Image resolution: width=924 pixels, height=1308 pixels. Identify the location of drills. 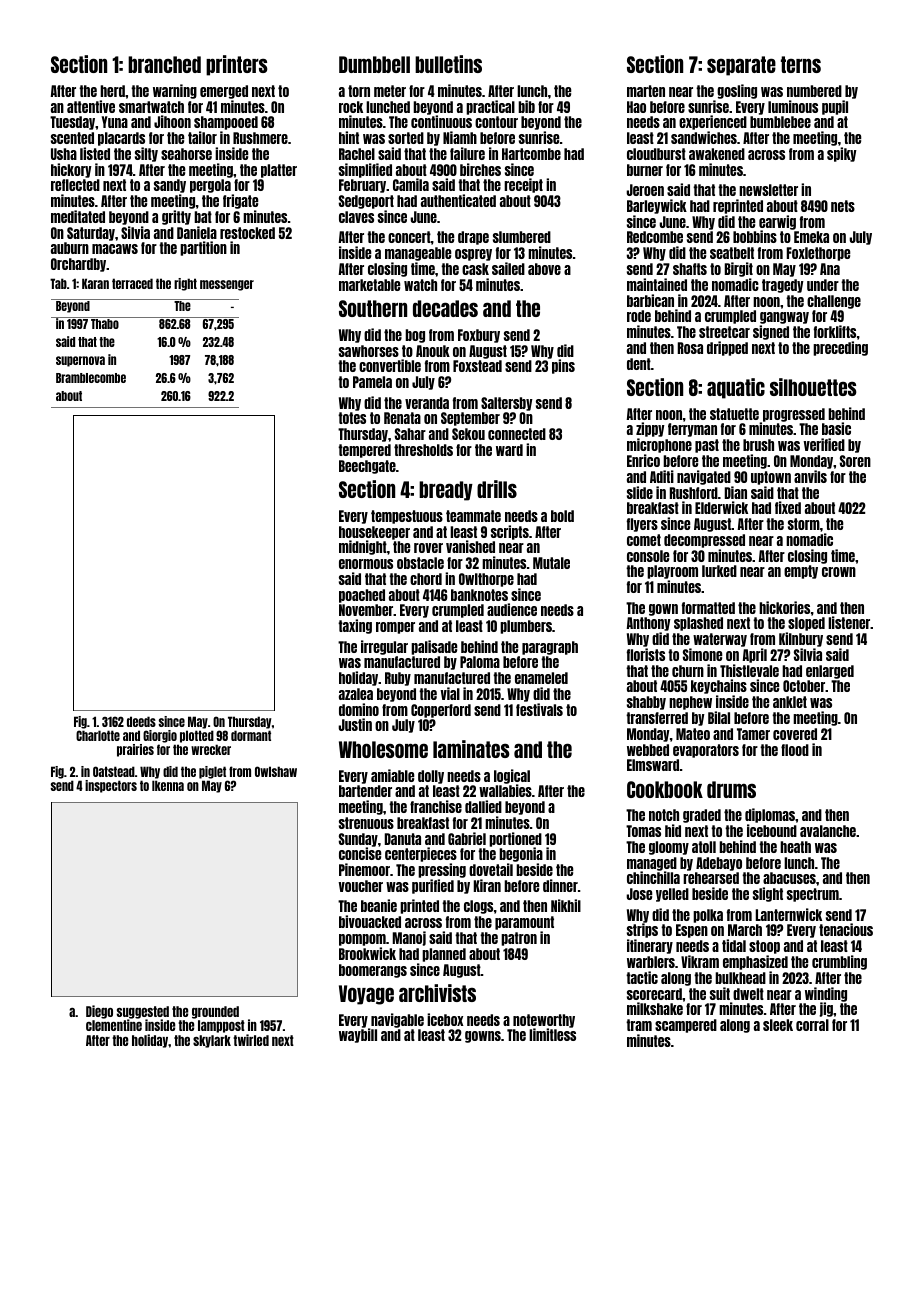
(497, 489).
